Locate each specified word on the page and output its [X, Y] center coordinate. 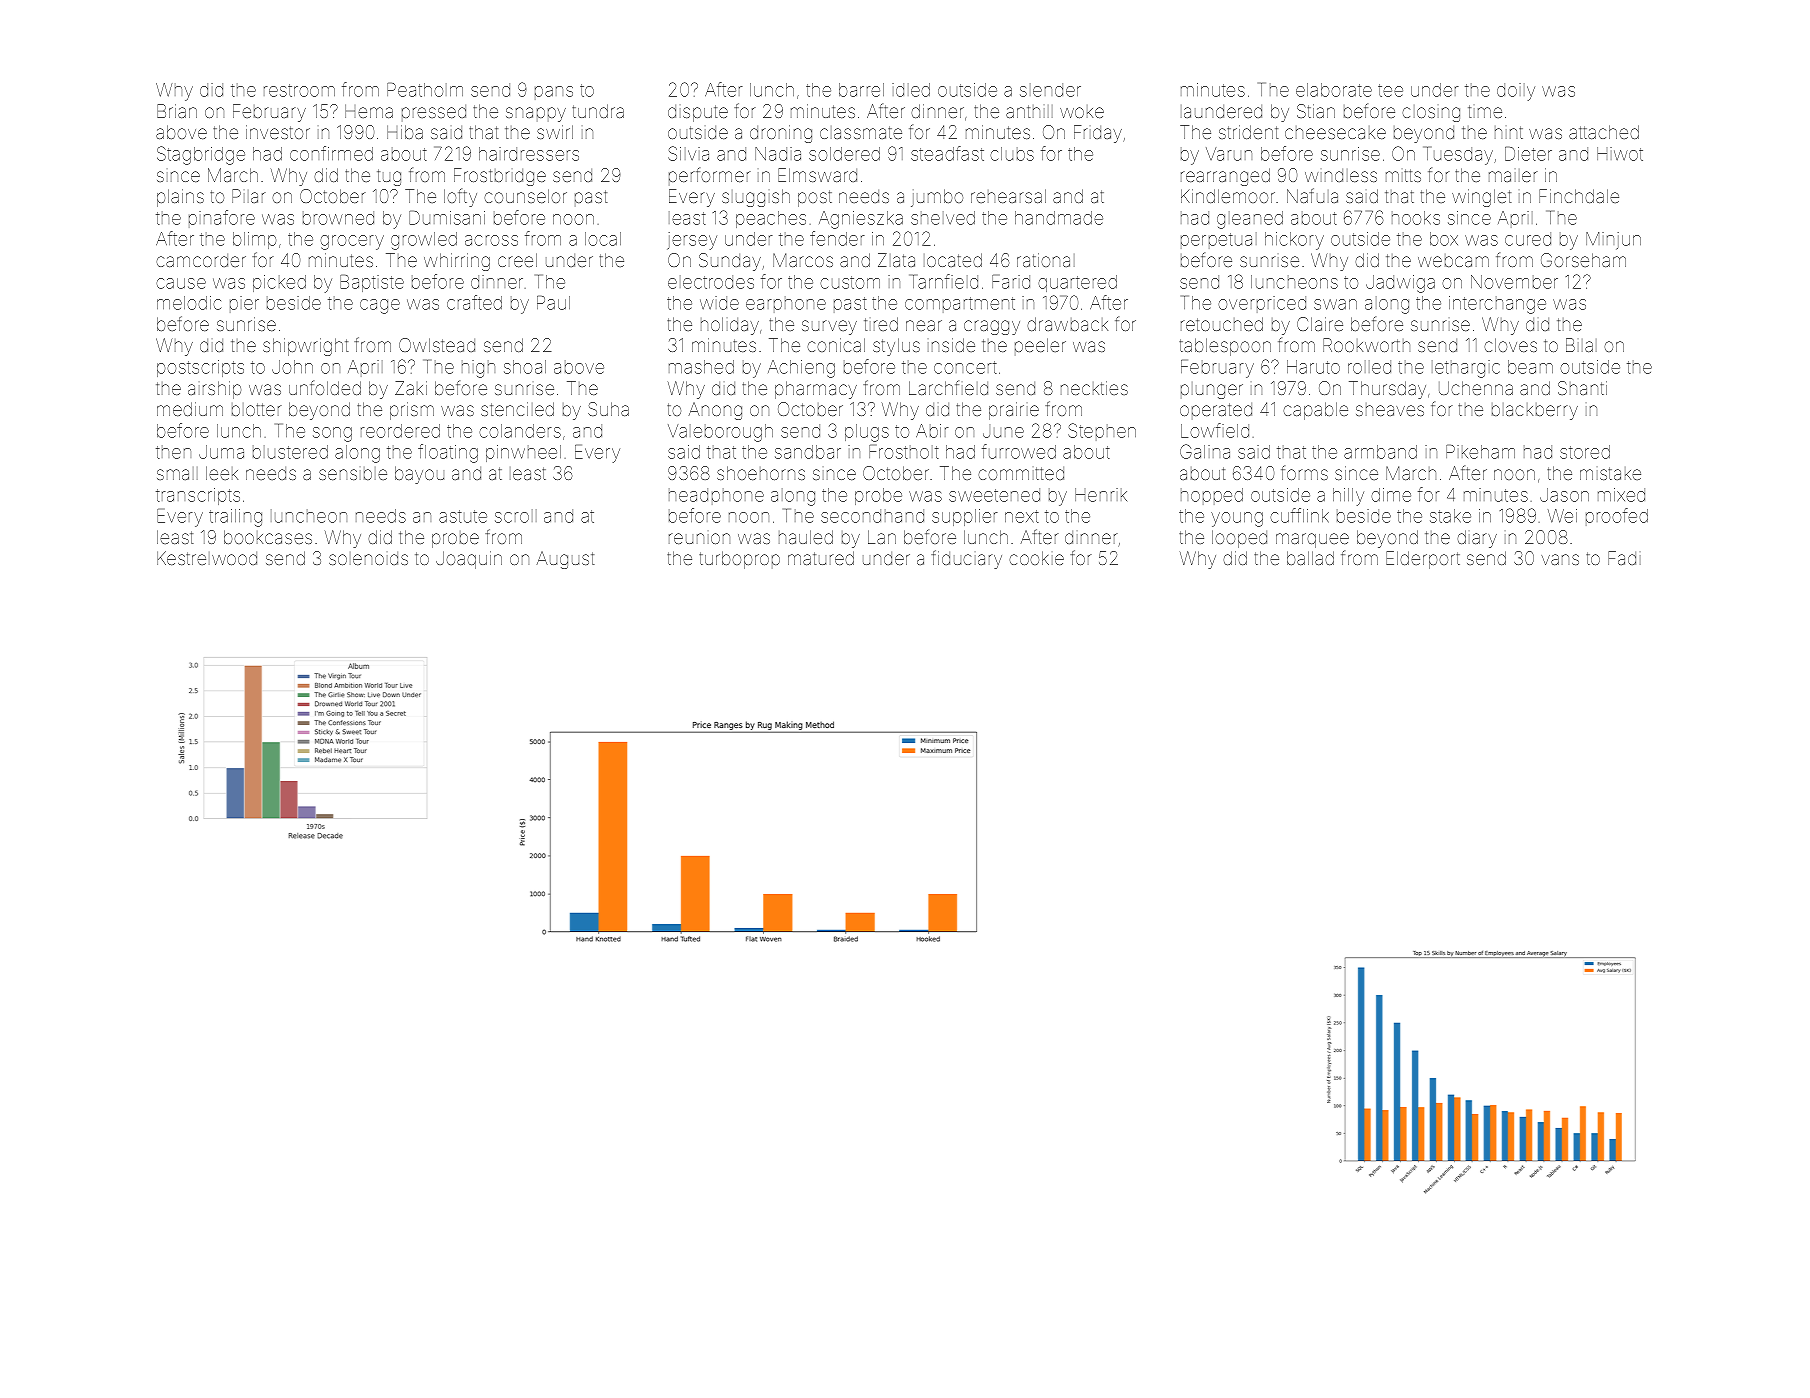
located [953, 260]
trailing [235, 518]
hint [1509, 132]
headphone [716, 496]
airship [214, 390]
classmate [861, 132]
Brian [177, 111]
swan [1335, 304]
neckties [1094, 388]
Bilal [1581, 345]
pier [244, 304]
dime [1391, 495]
